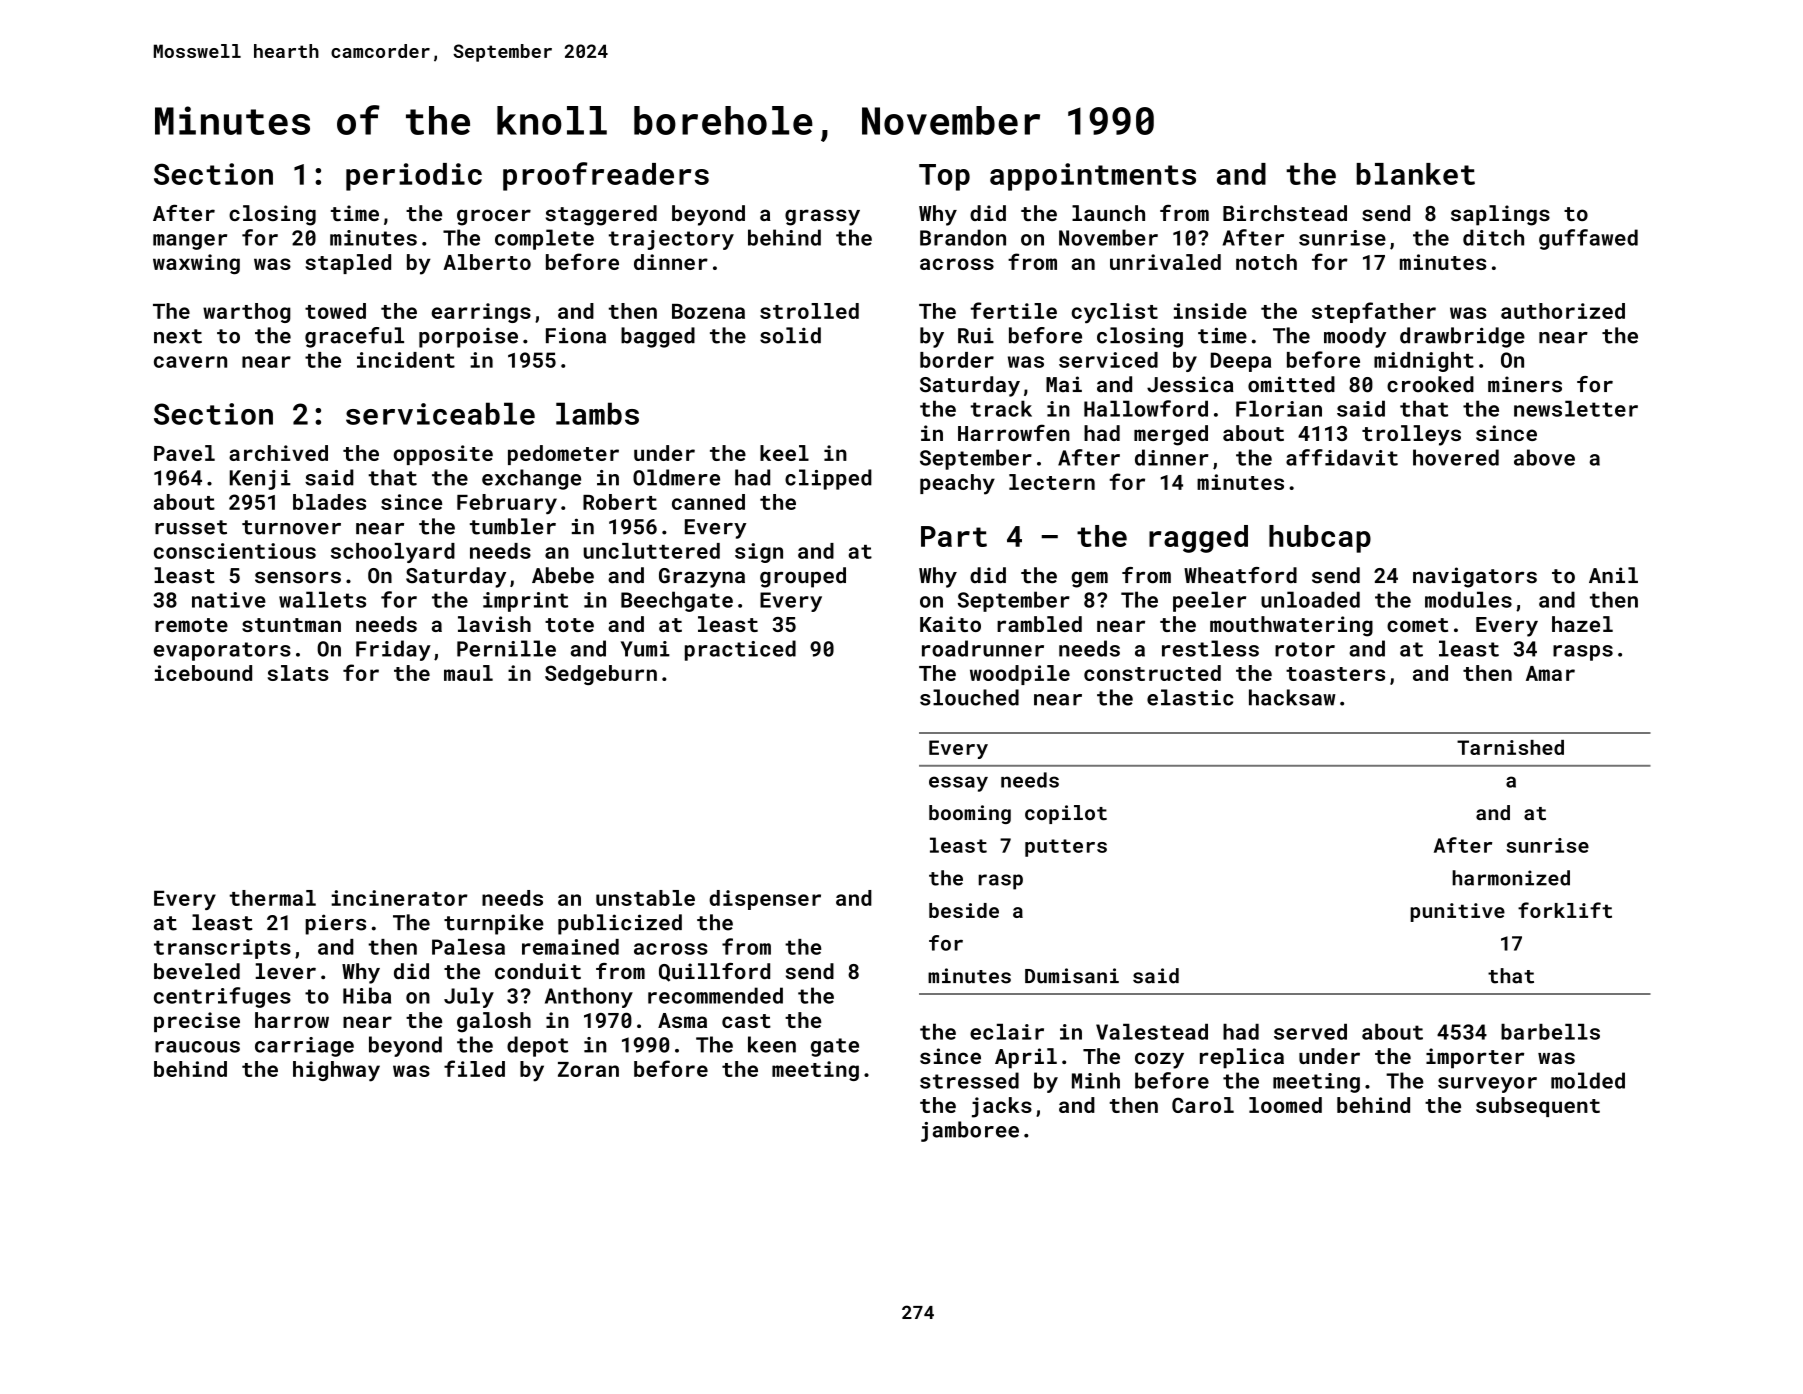  Describe the element at coordinates (1511, 878) in the screenshot. I see `harmonized` at that location.
